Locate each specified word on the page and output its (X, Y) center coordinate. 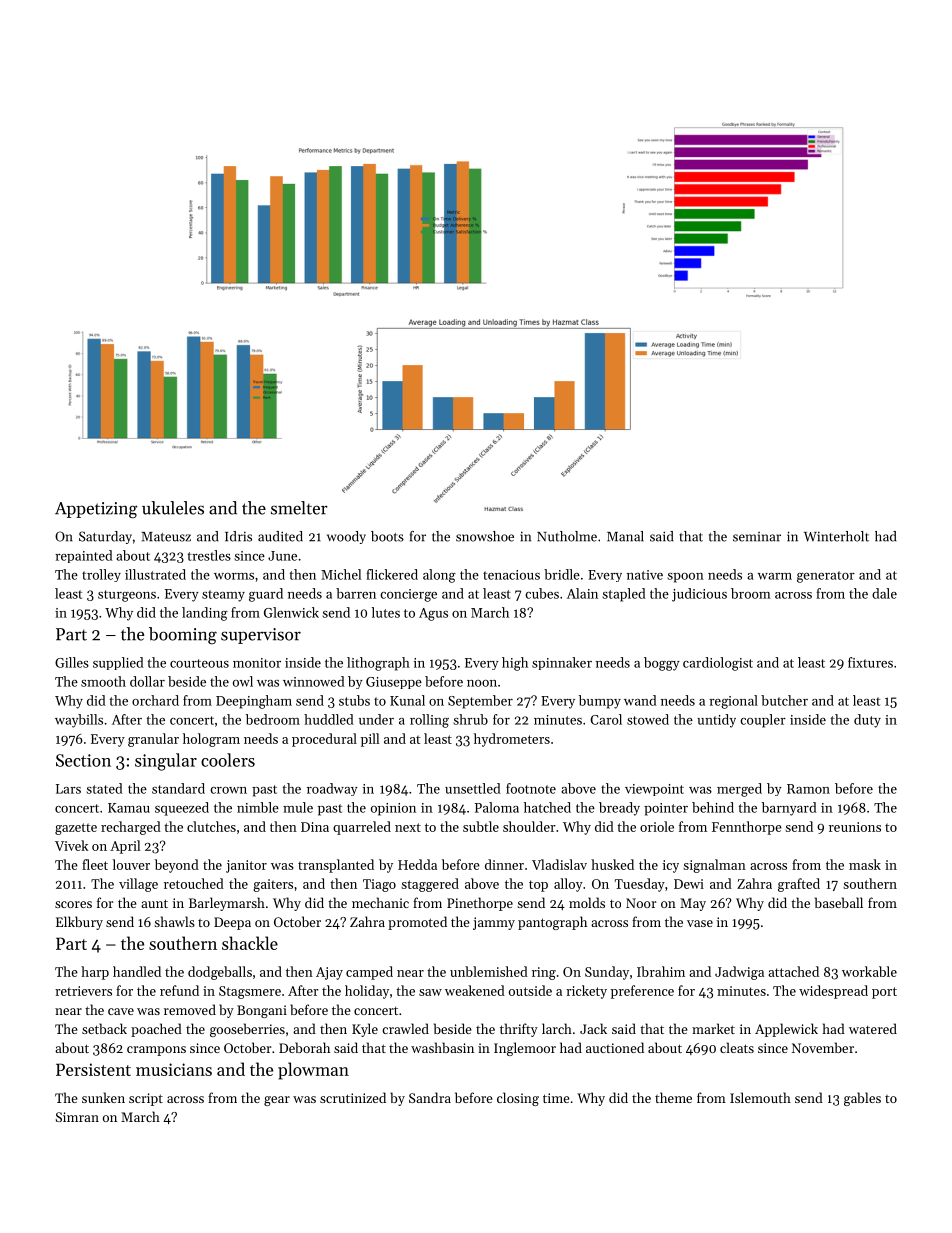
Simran (77, 1117)
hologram (211, 740)
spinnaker (562, 663)
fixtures (870, 662)
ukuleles (173, 508)
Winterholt (836, 536)
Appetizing (96, 510)
